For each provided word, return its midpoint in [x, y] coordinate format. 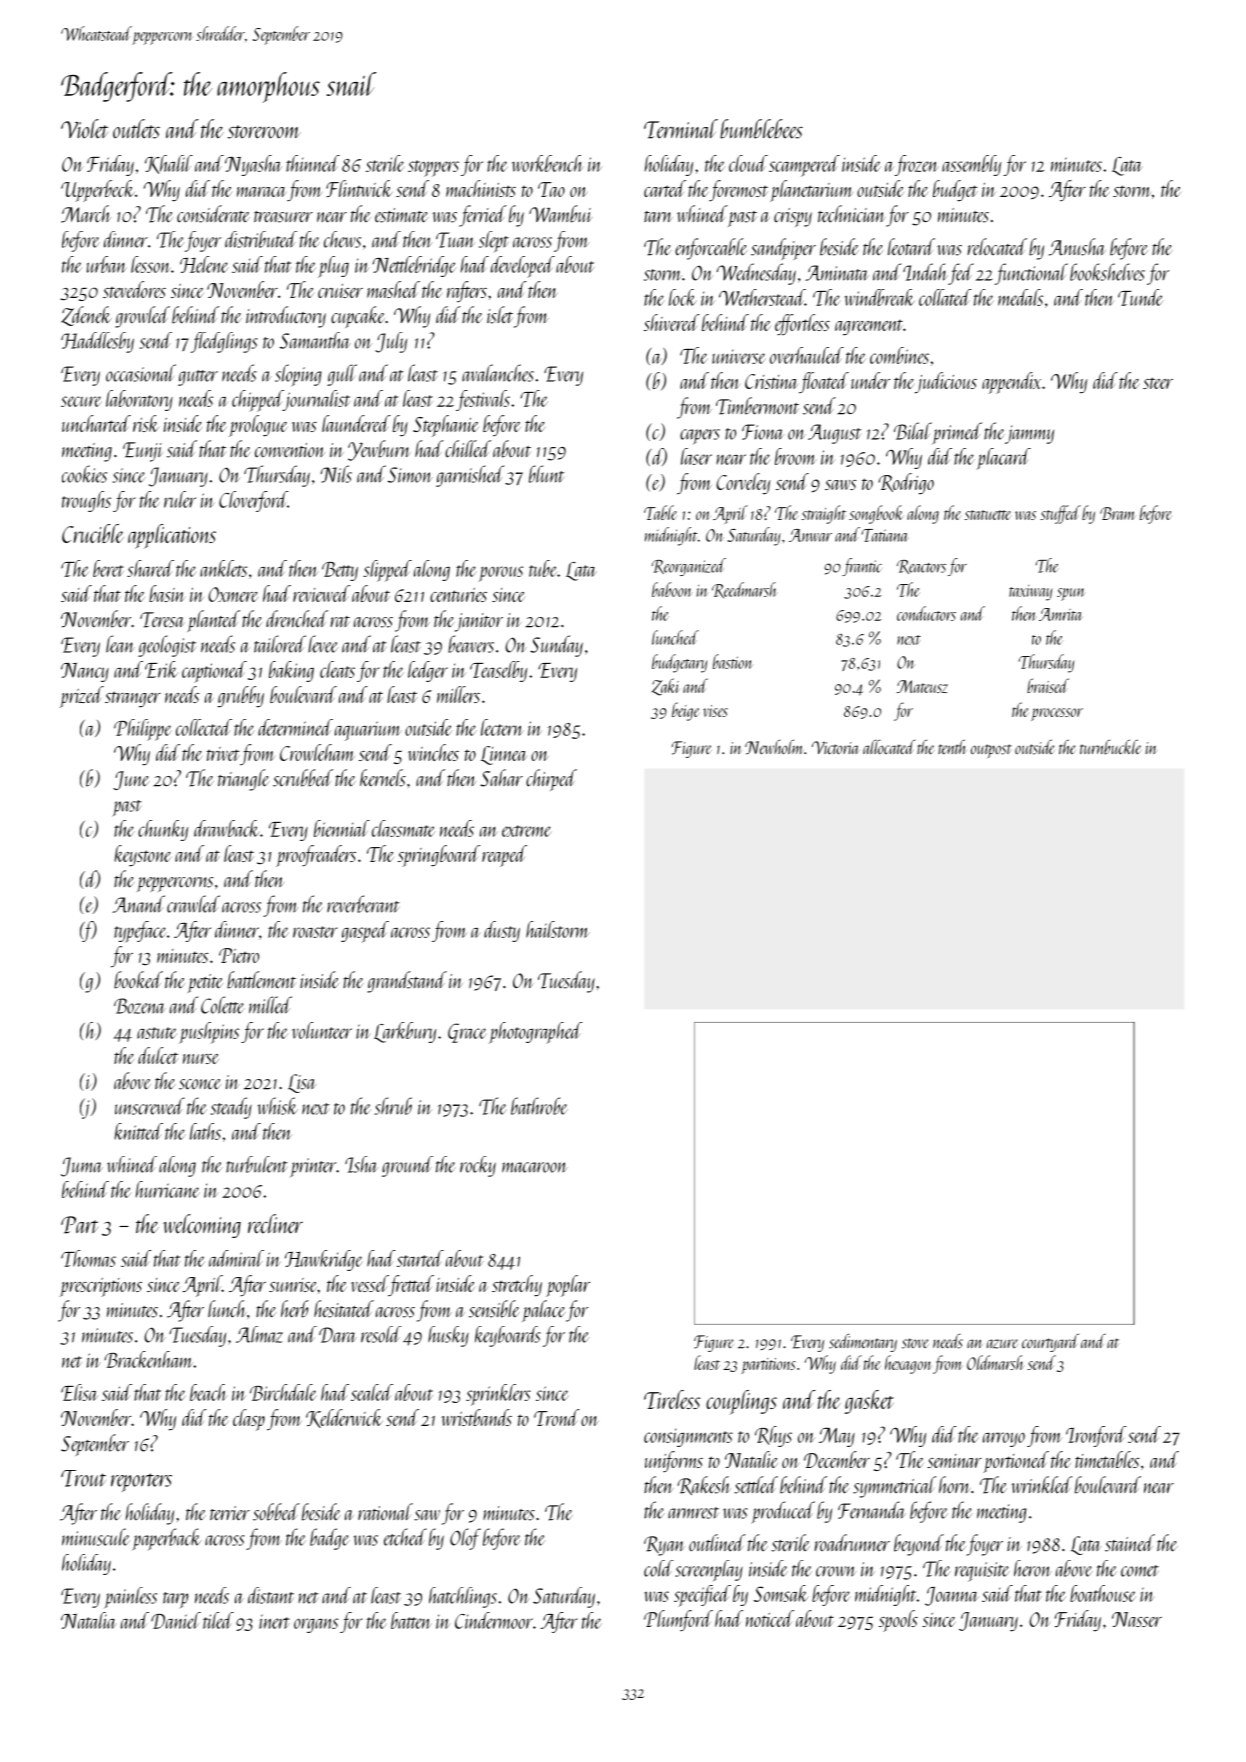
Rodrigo [906, 483]
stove [915, 1343]
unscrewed [150, 1106]
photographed [535, 1033]
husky [448, 1336]
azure [1002, 1344]
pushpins [209, 1033]
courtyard [1050, 1342]
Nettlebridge [414, 266]
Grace [467, 1033]
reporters [141, 1482]
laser [696, 456]
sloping [298, 375]
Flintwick [359, 188]
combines [899, 355]
